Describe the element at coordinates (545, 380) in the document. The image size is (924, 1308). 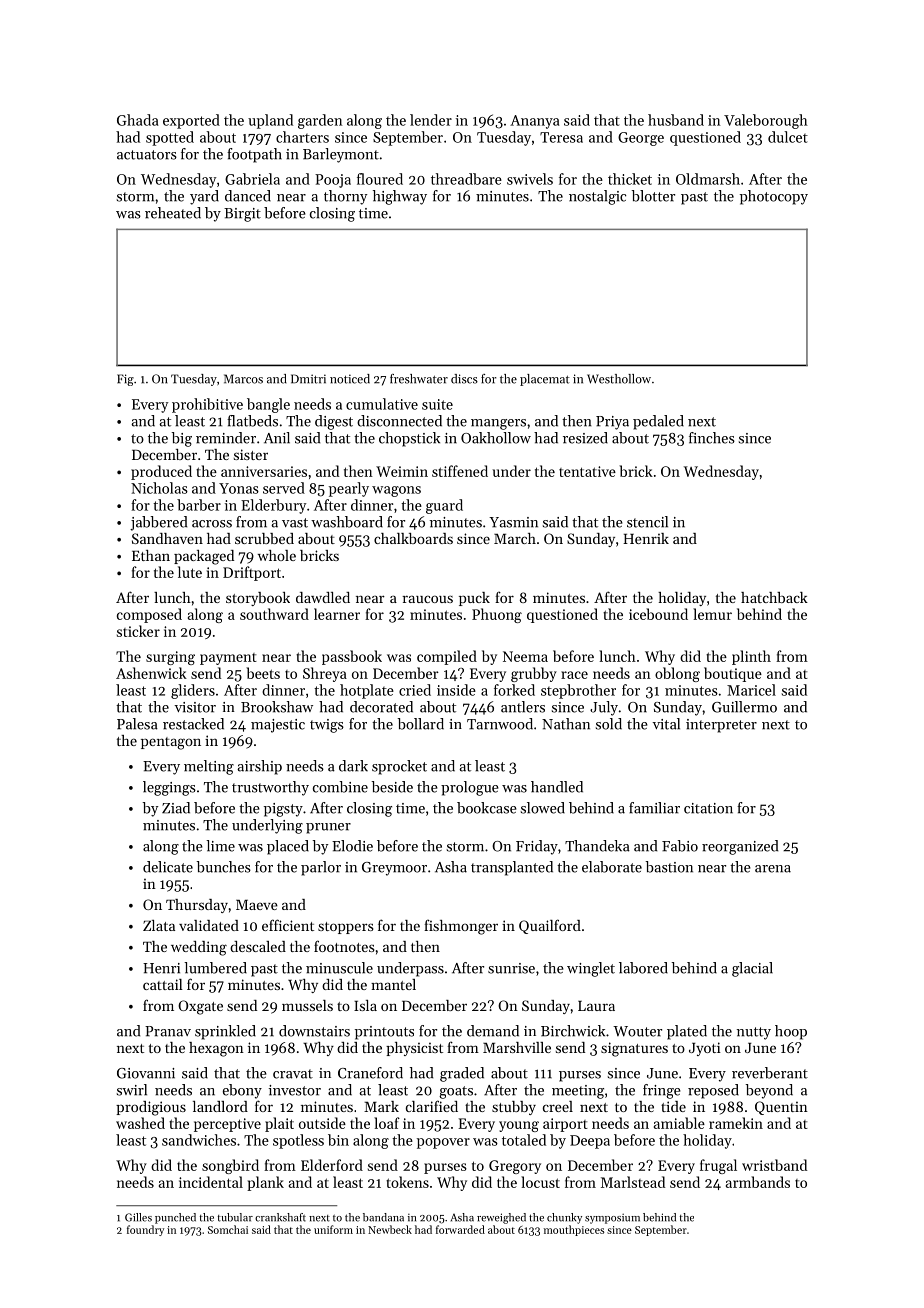
I see `placemat` at that location.
